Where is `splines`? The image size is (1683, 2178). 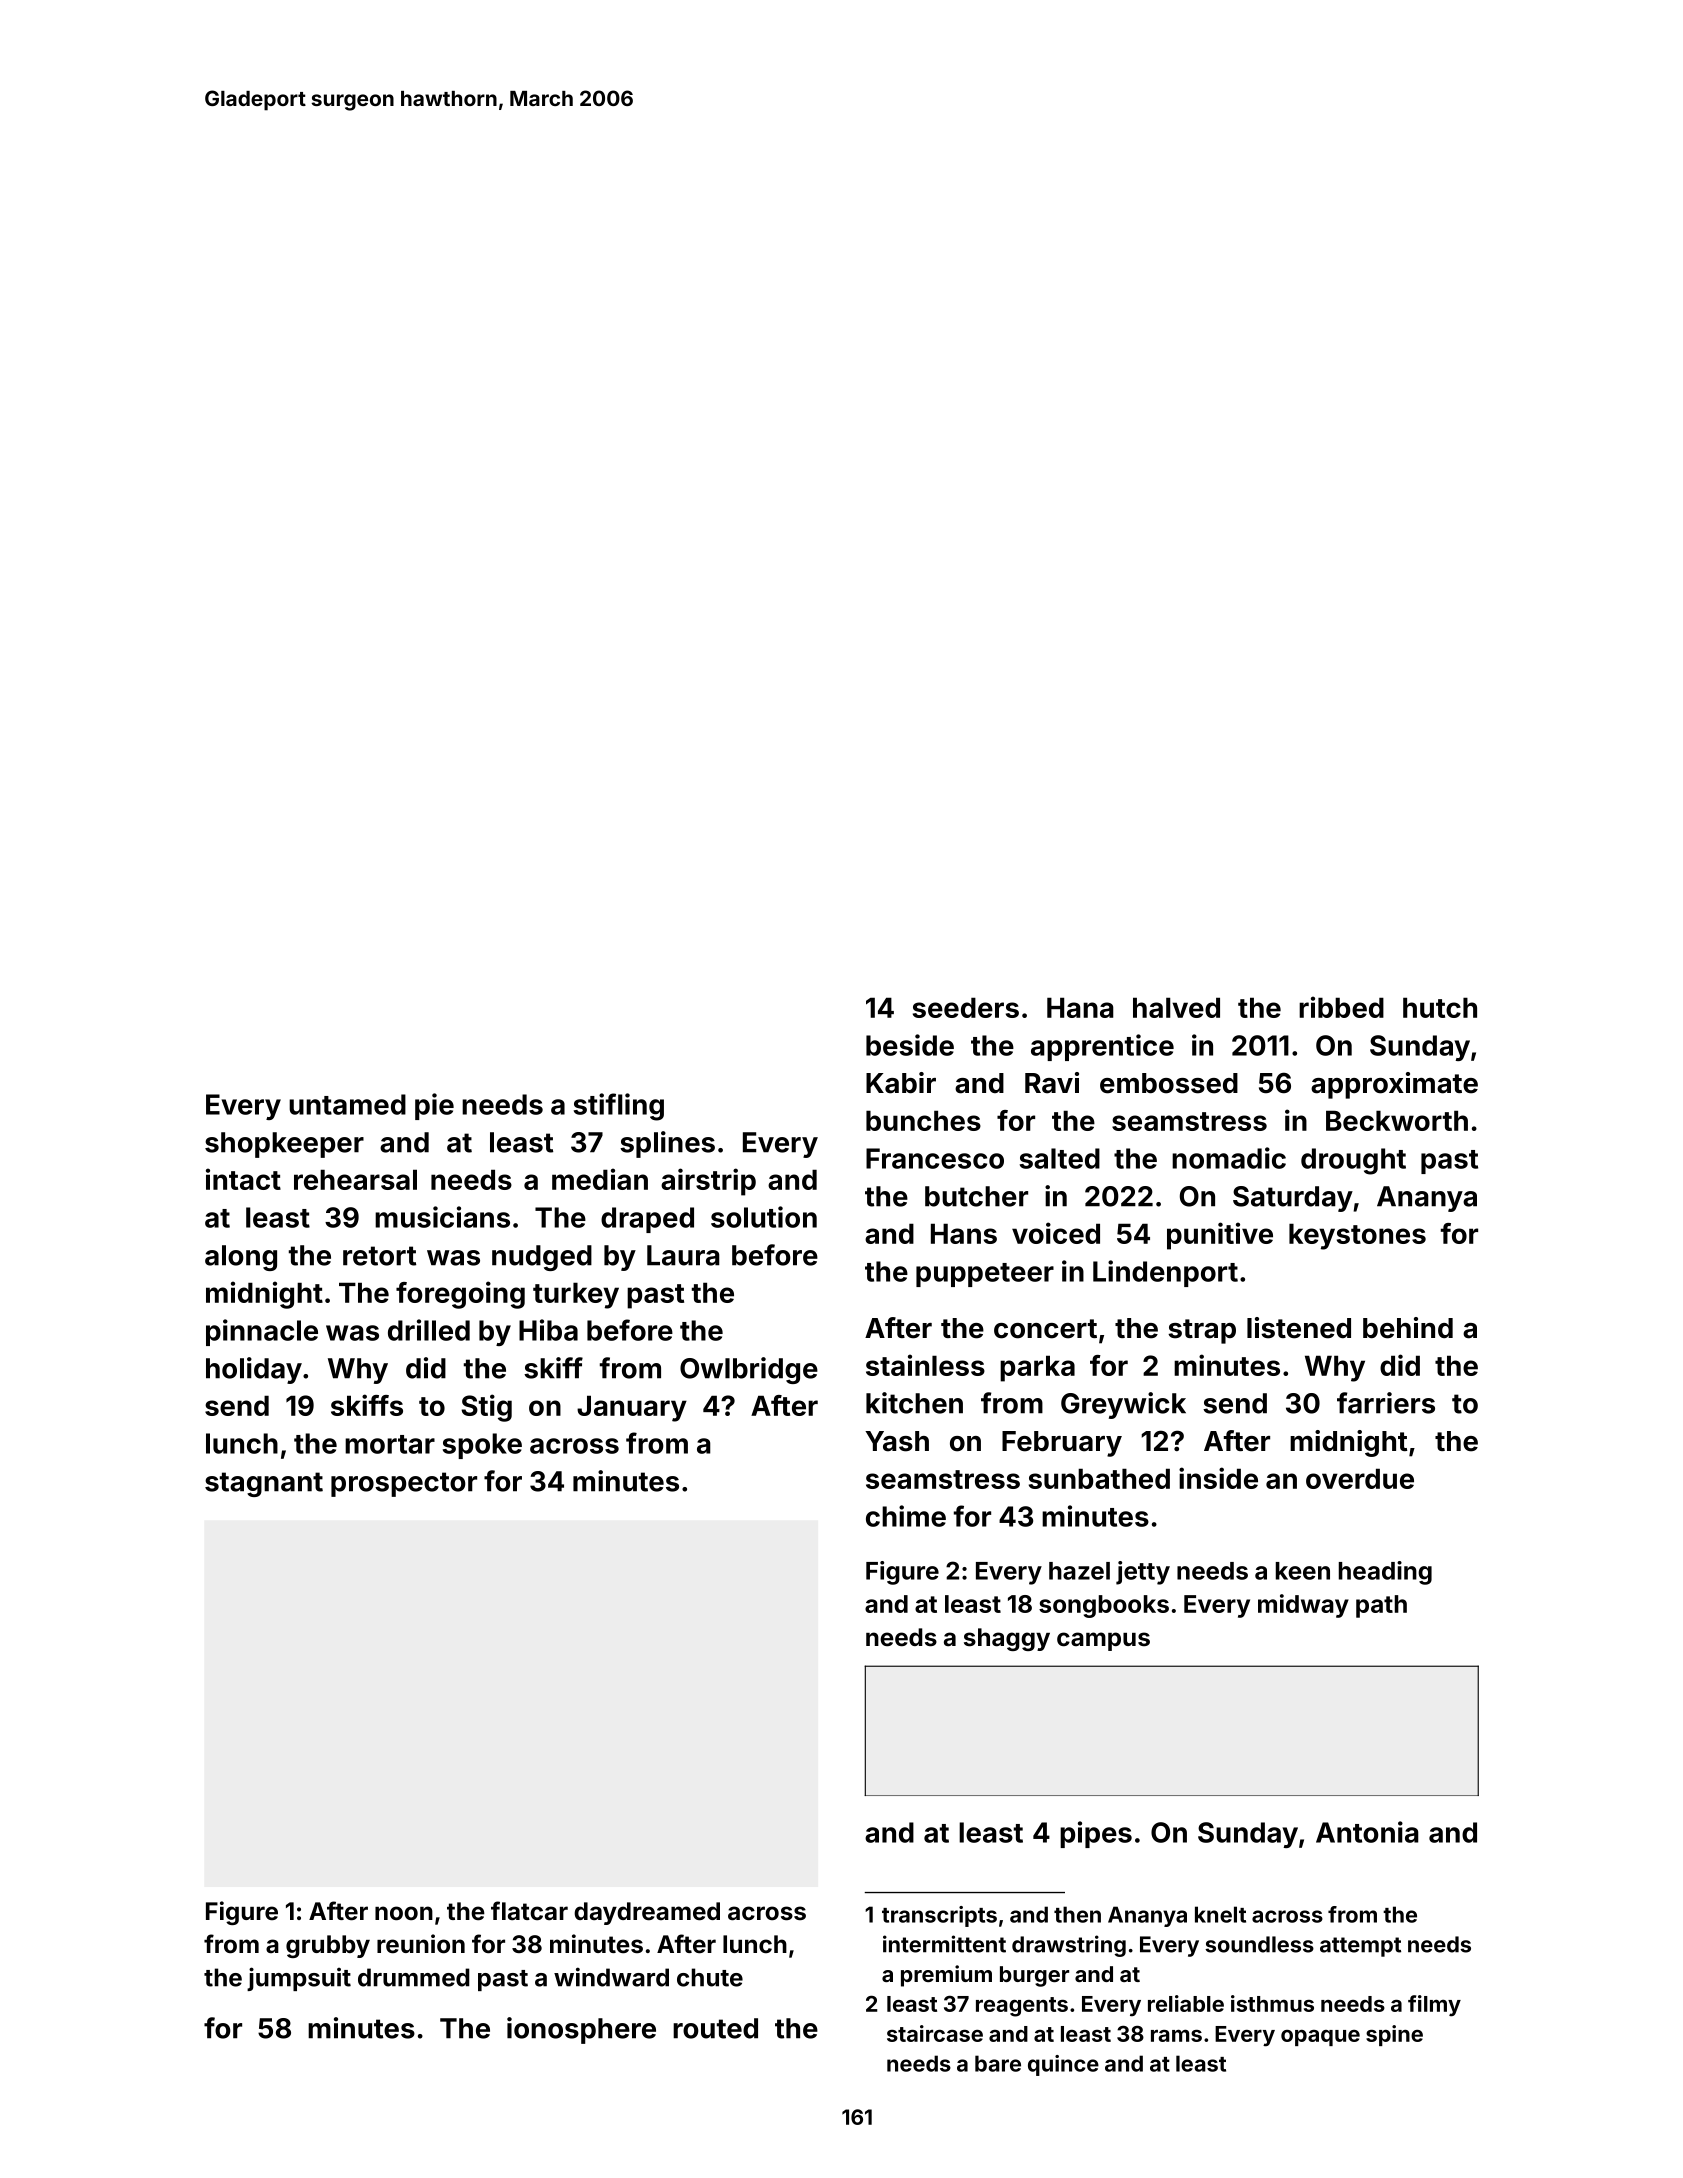 splines is located at coordinates (667, 1144).
